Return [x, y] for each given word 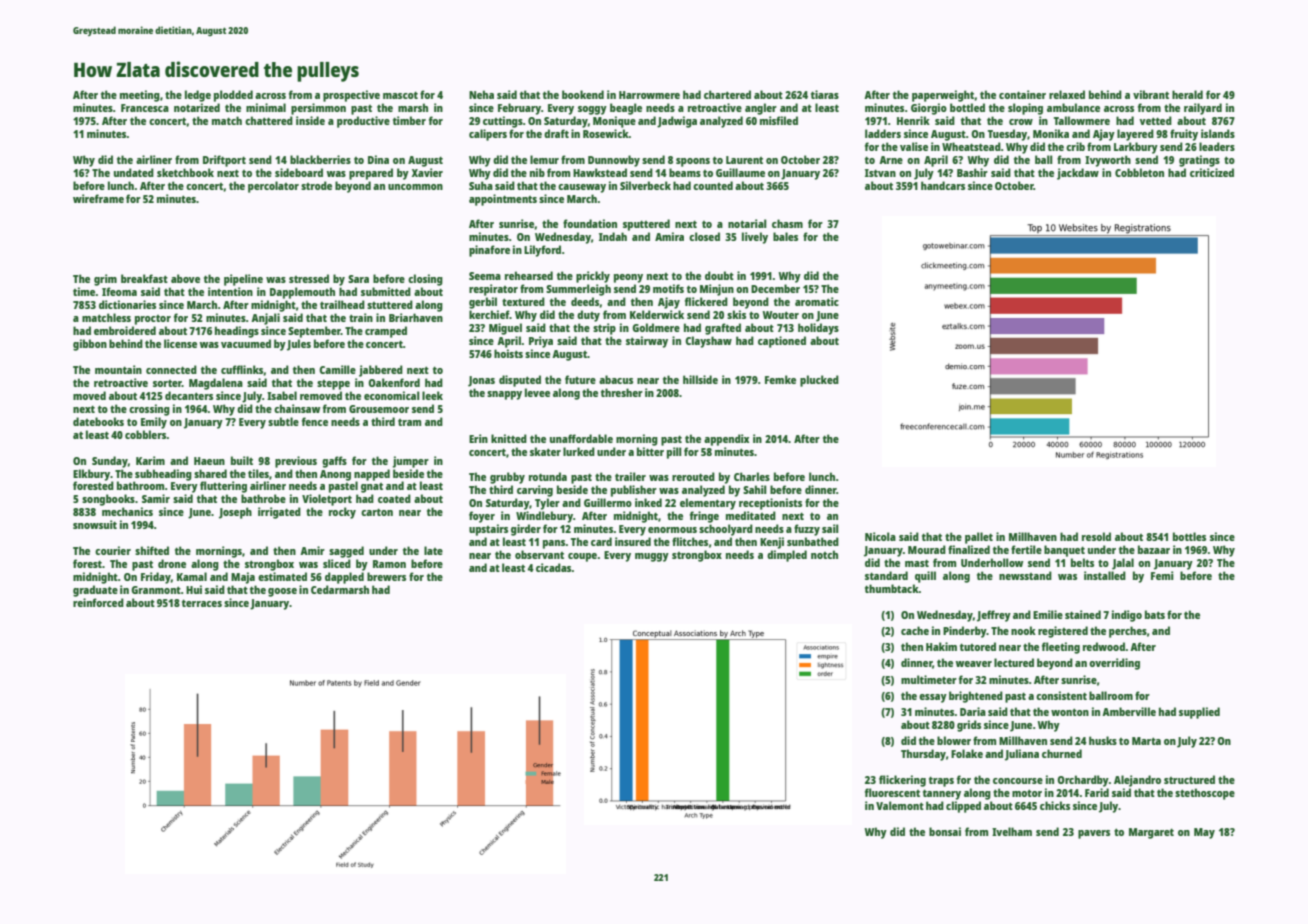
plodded [233, 96]
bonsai [945, 831]
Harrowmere [649, 95]
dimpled [787, 556]
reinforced [98, 602]
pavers [1094, 834]
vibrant [1151, 94]
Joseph [235, 513]
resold [1096, 536]
